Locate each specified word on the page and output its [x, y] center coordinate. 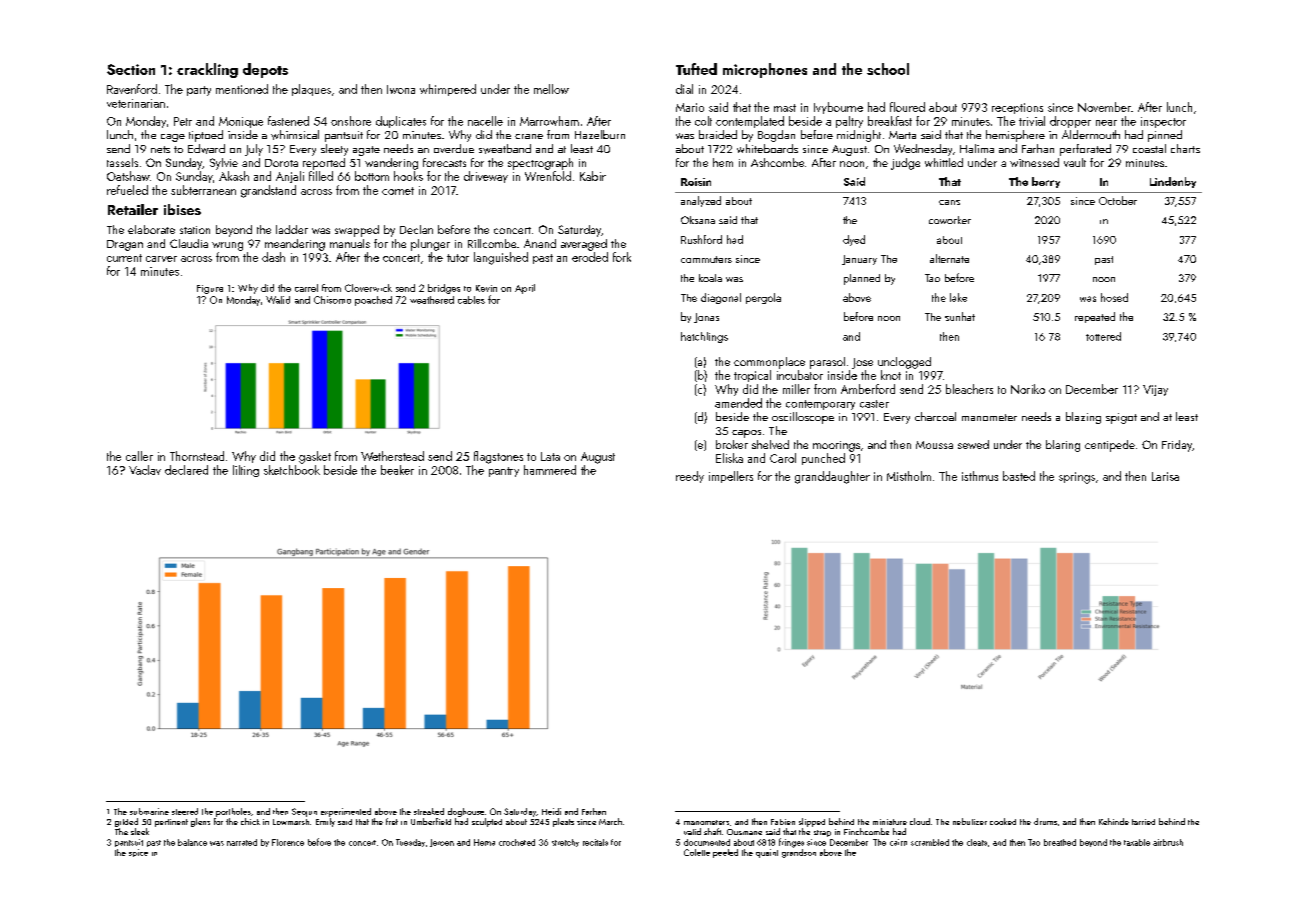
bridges [444, 289]
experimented [346, 812]
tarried [1143, 822]
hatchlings [704, 337]
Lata [550, 456]
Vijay [1155, 390]
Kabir [593, 176]
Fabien [783, 822]
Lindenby [1173, 182]
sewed [973, 444]
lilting [246, 471]
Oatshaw [128, 176]
